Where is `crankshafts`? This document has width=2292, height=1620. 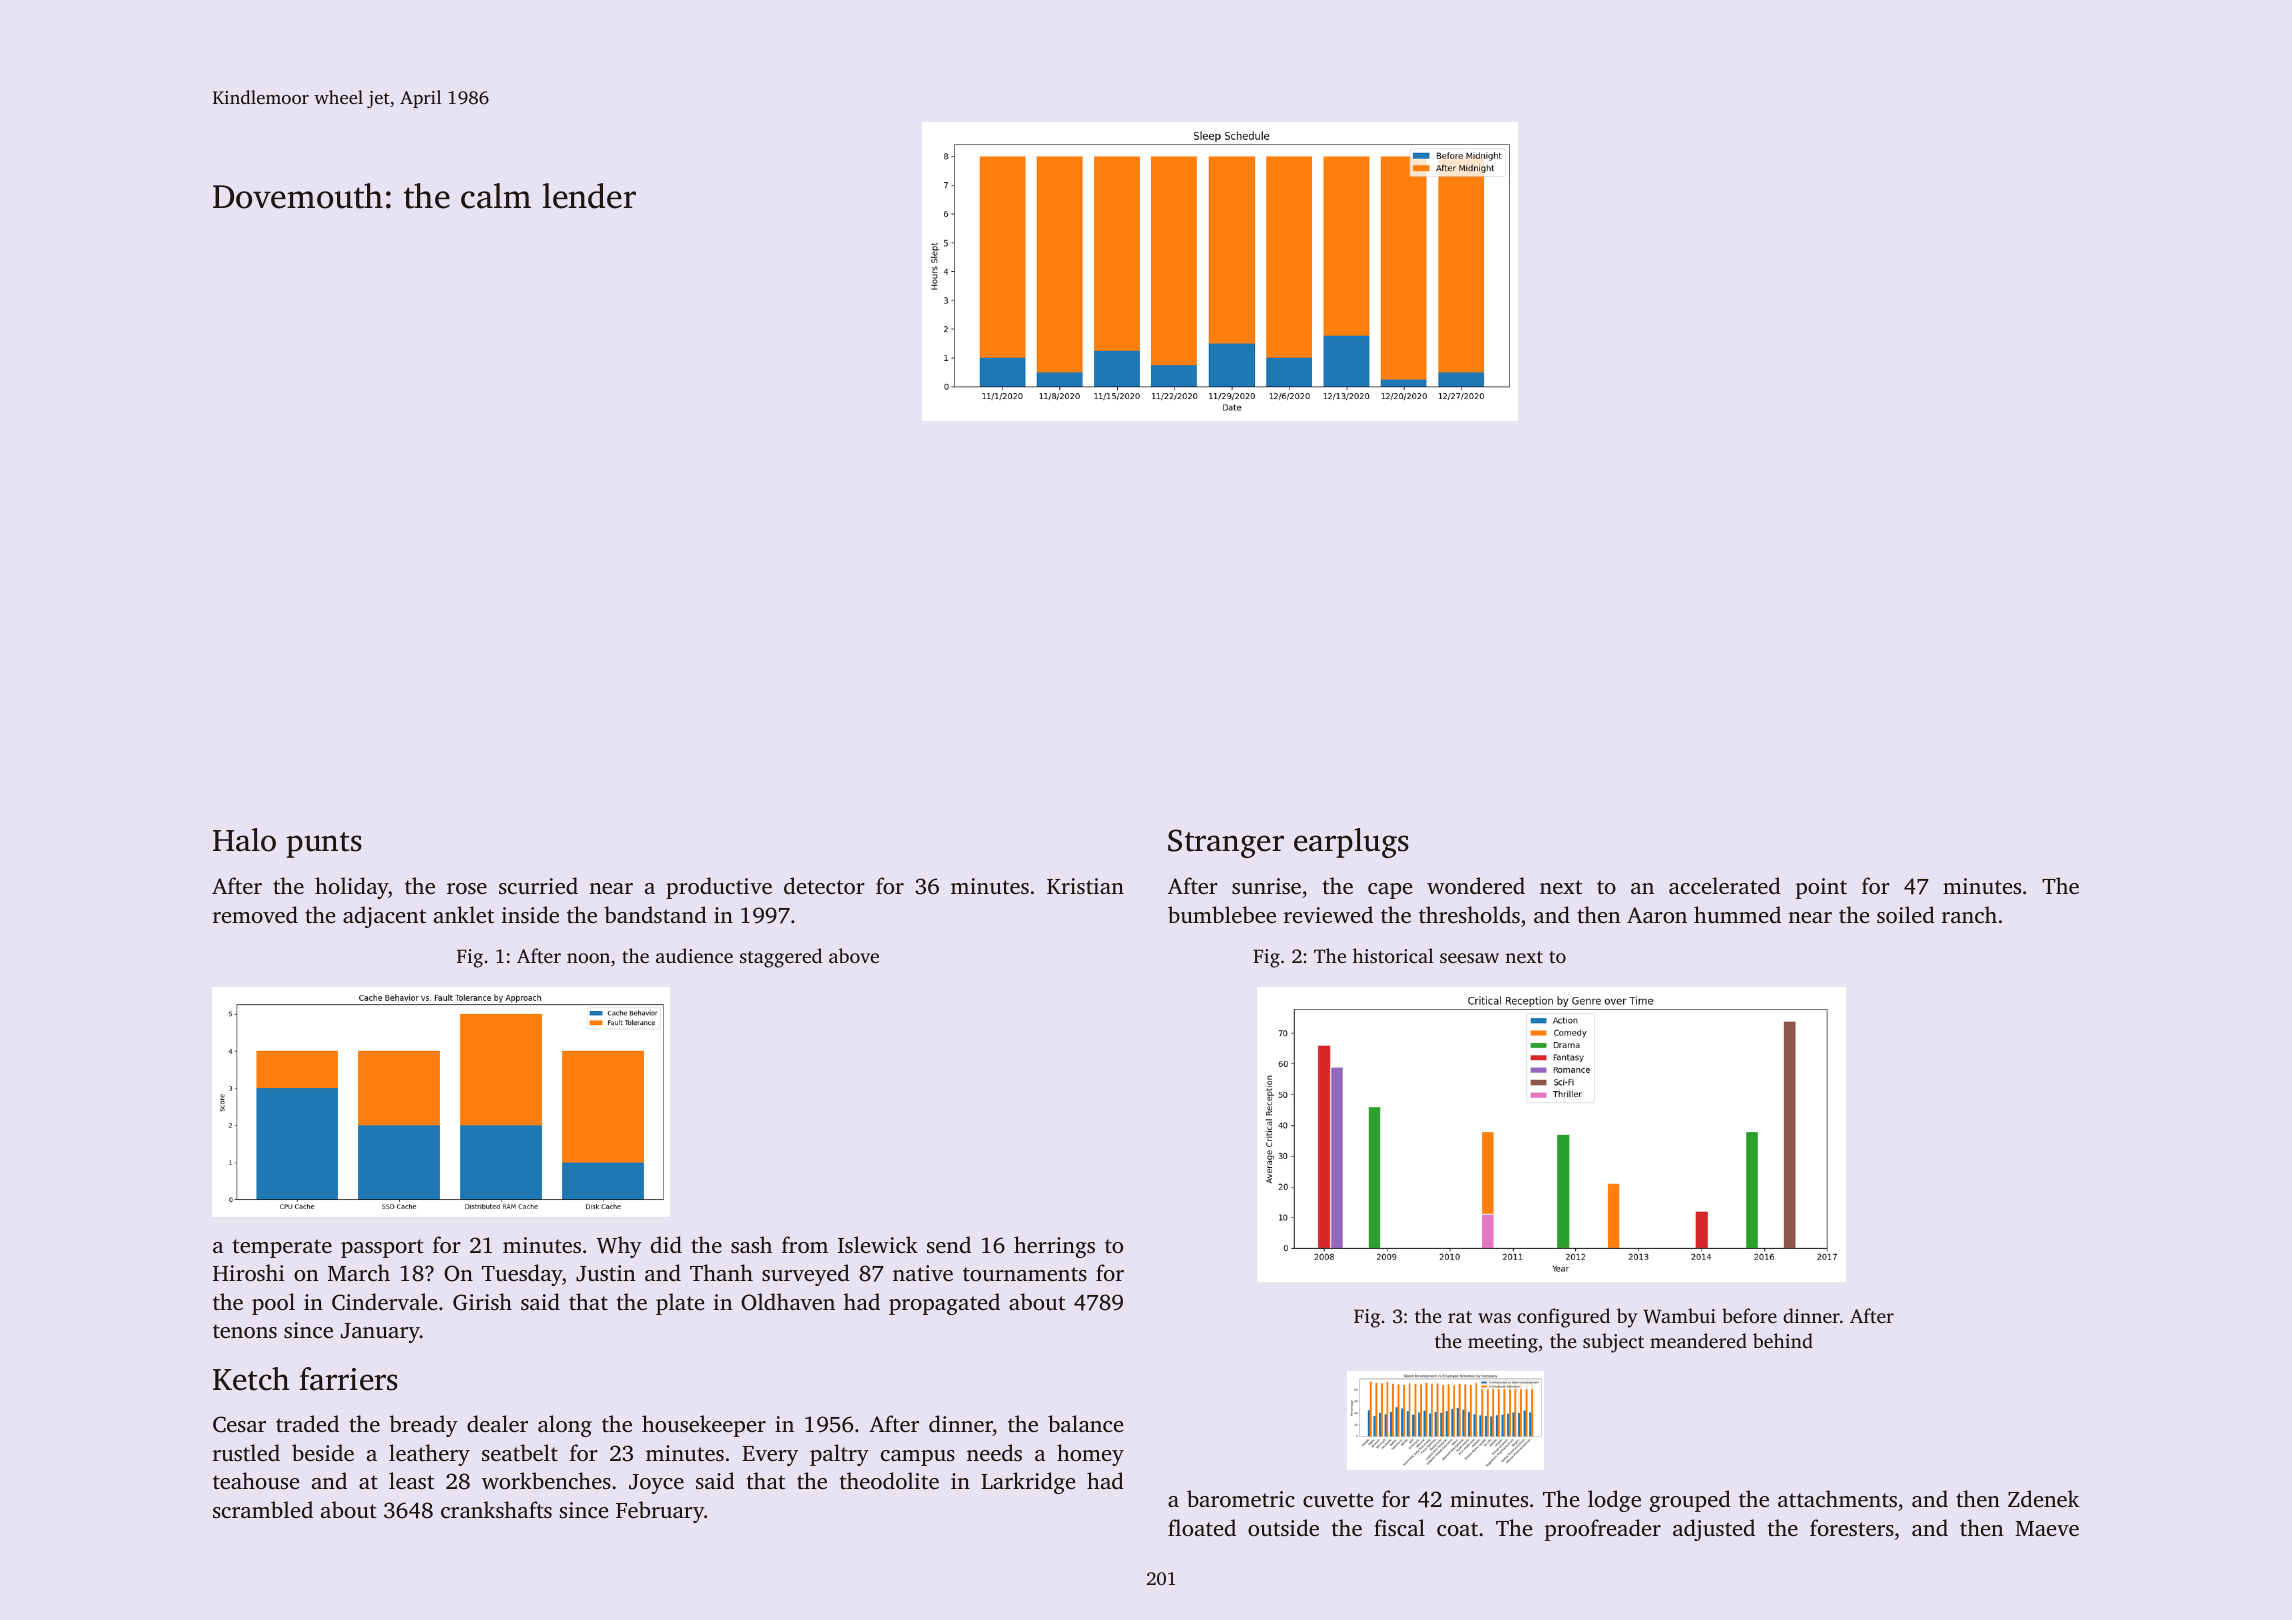 crankshafts is located at coordinates (496, 1509).
